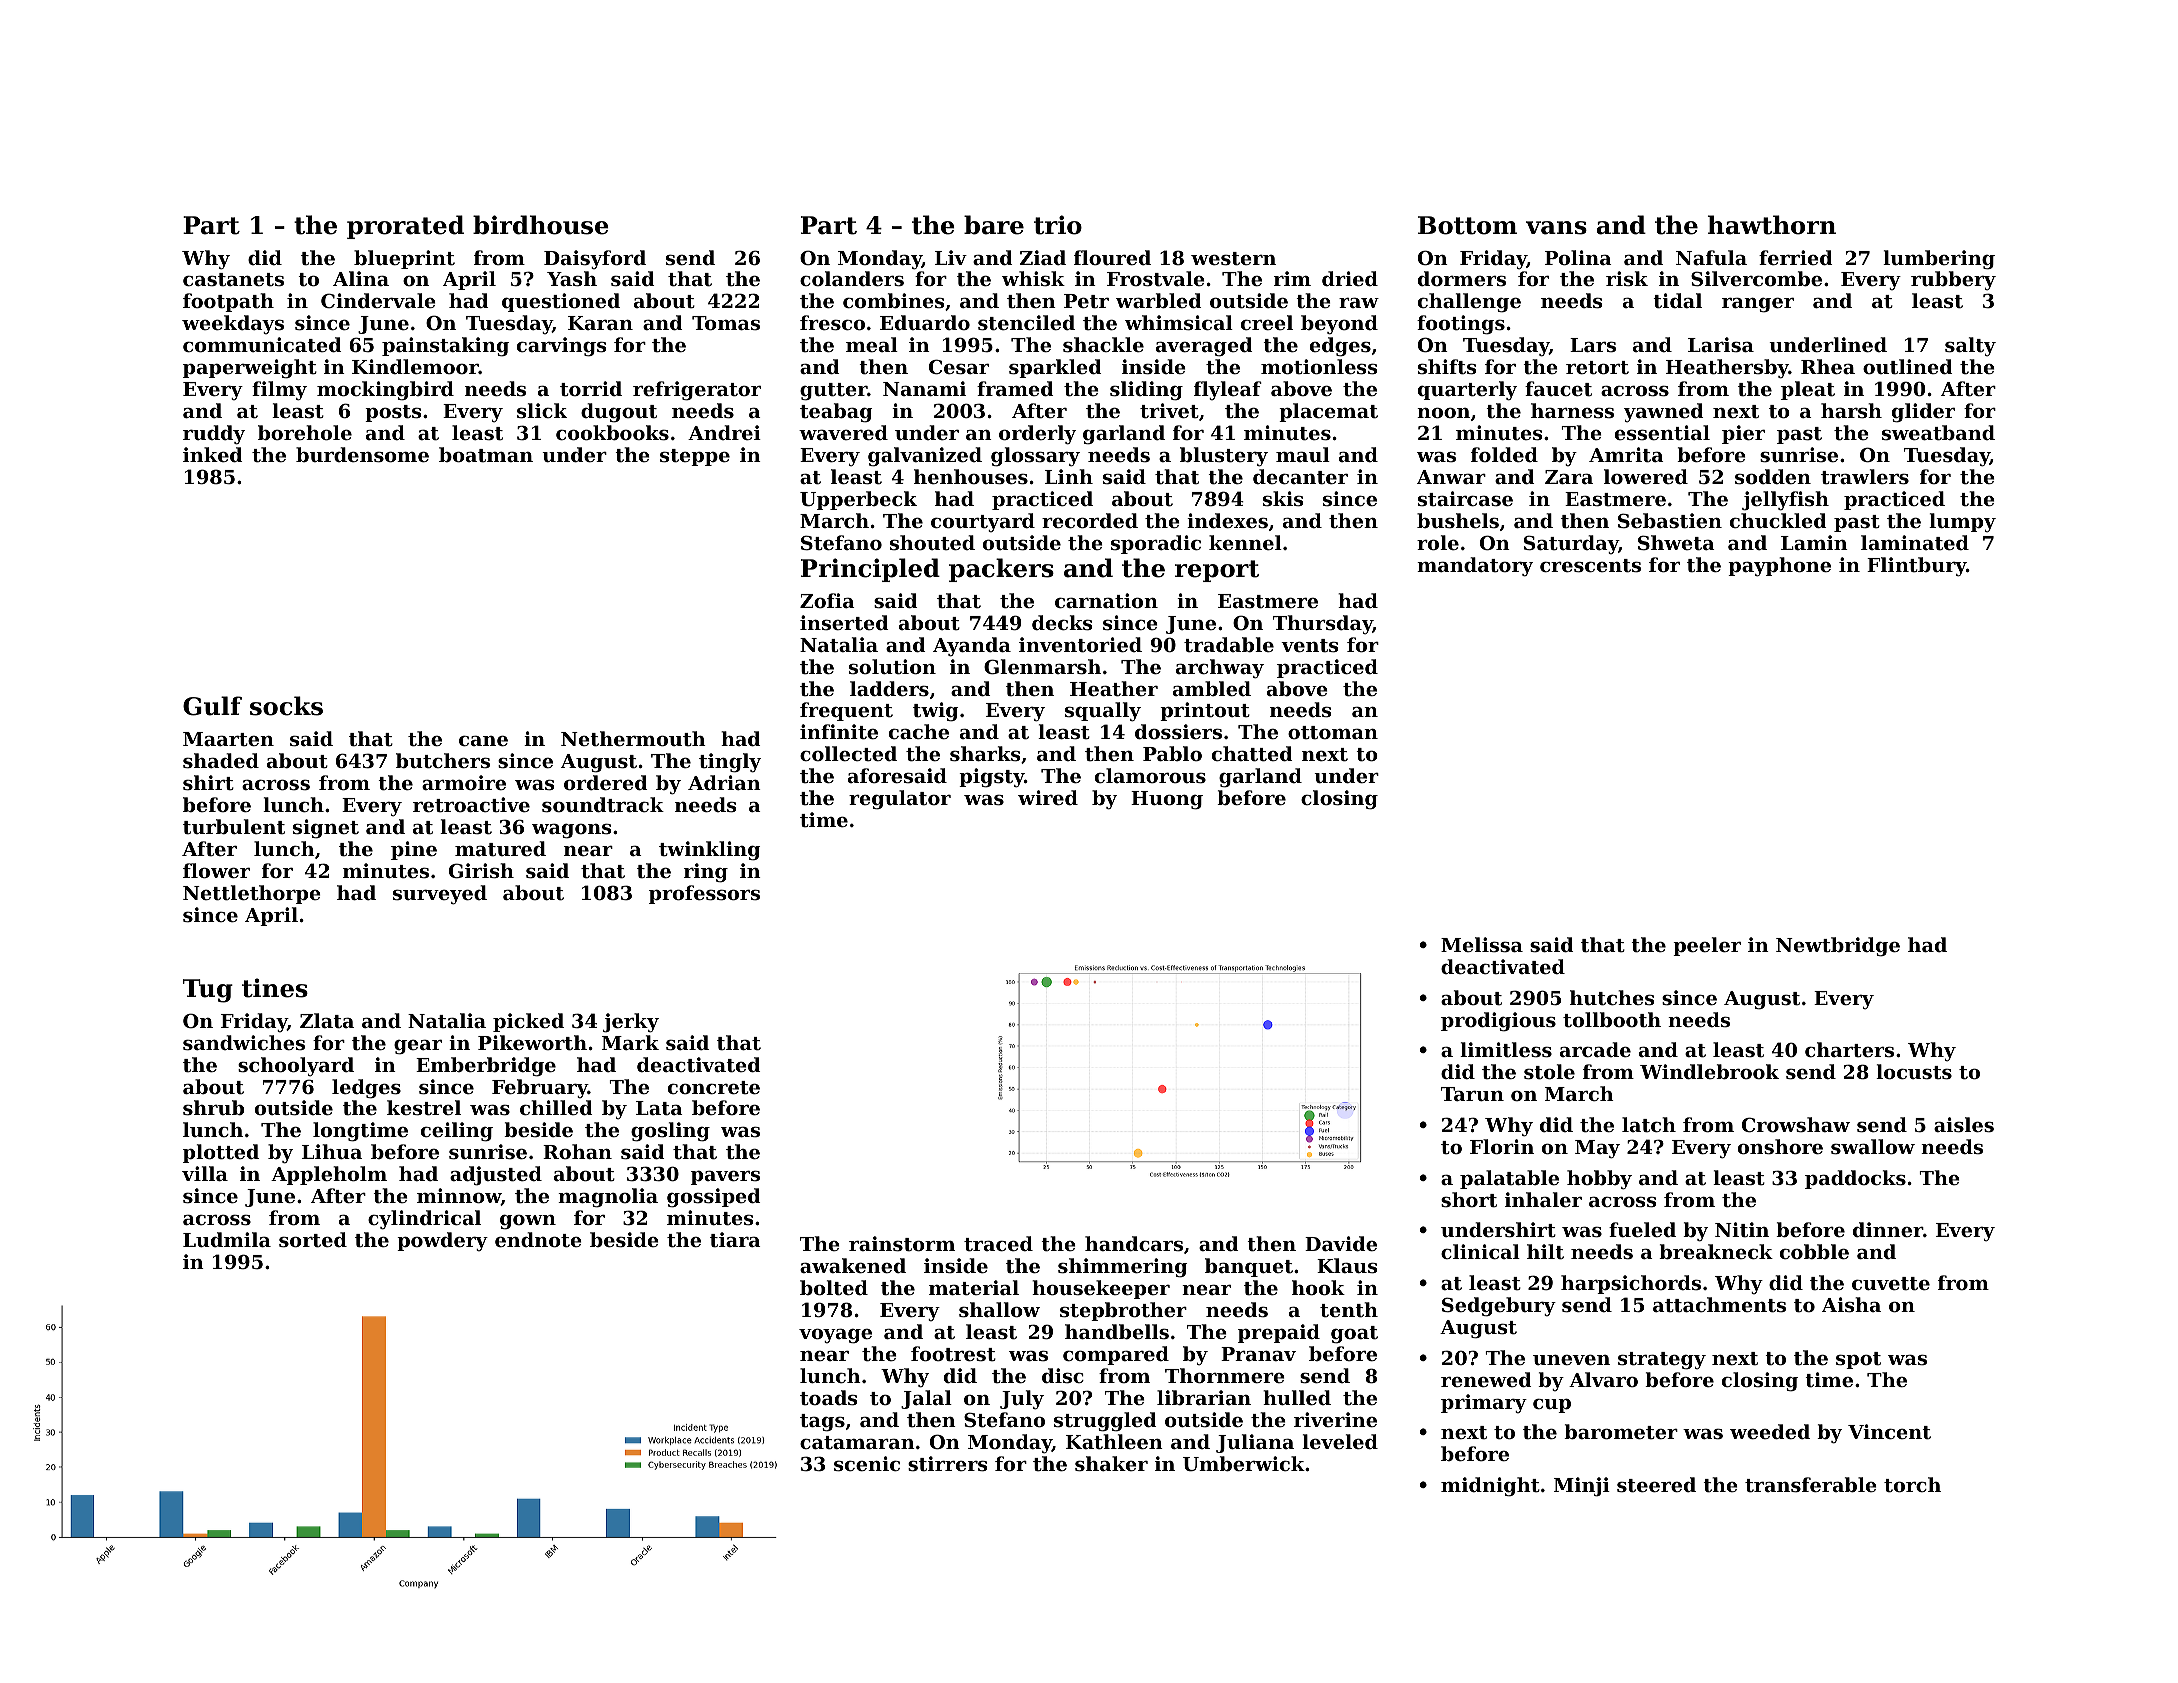 The height and width of the page is (1683, 2178). What do you see at coordinates (405, 227) in the page?
I see `prorated` at bounding box center [405, 227].
